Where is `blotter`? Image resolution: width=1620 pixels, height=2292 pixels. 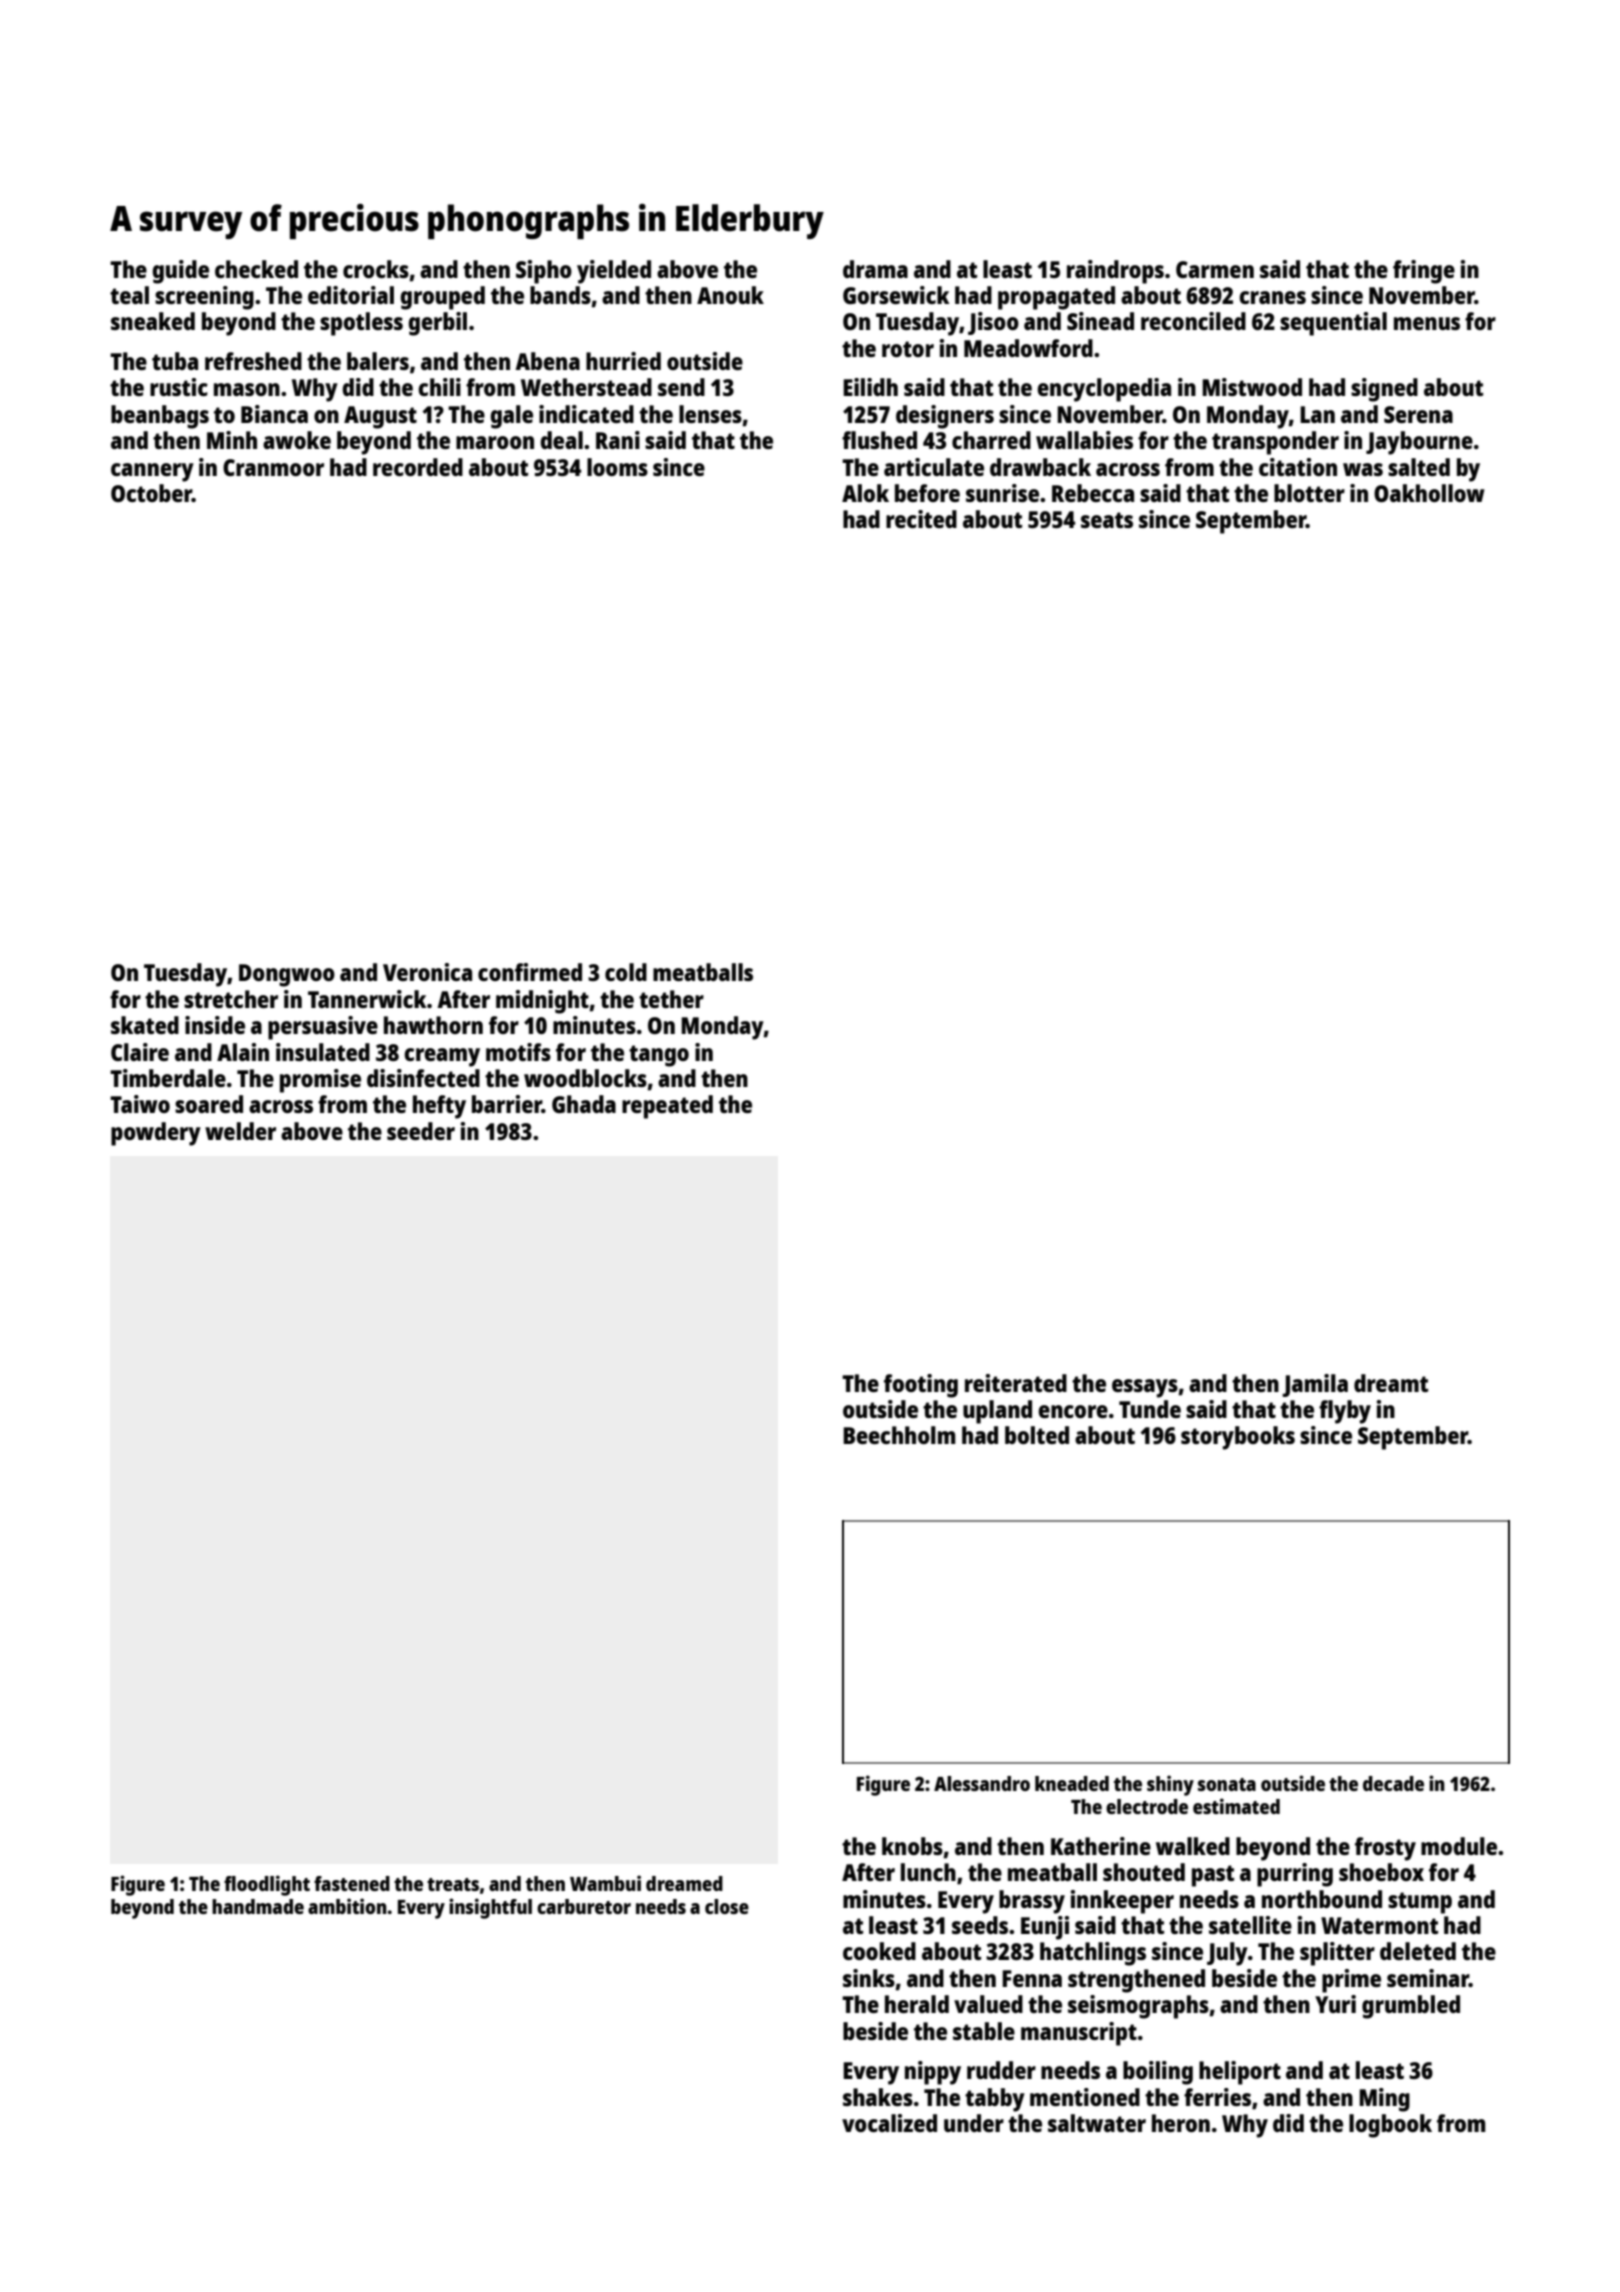 blotter is located at coordinates (1309, 493).
